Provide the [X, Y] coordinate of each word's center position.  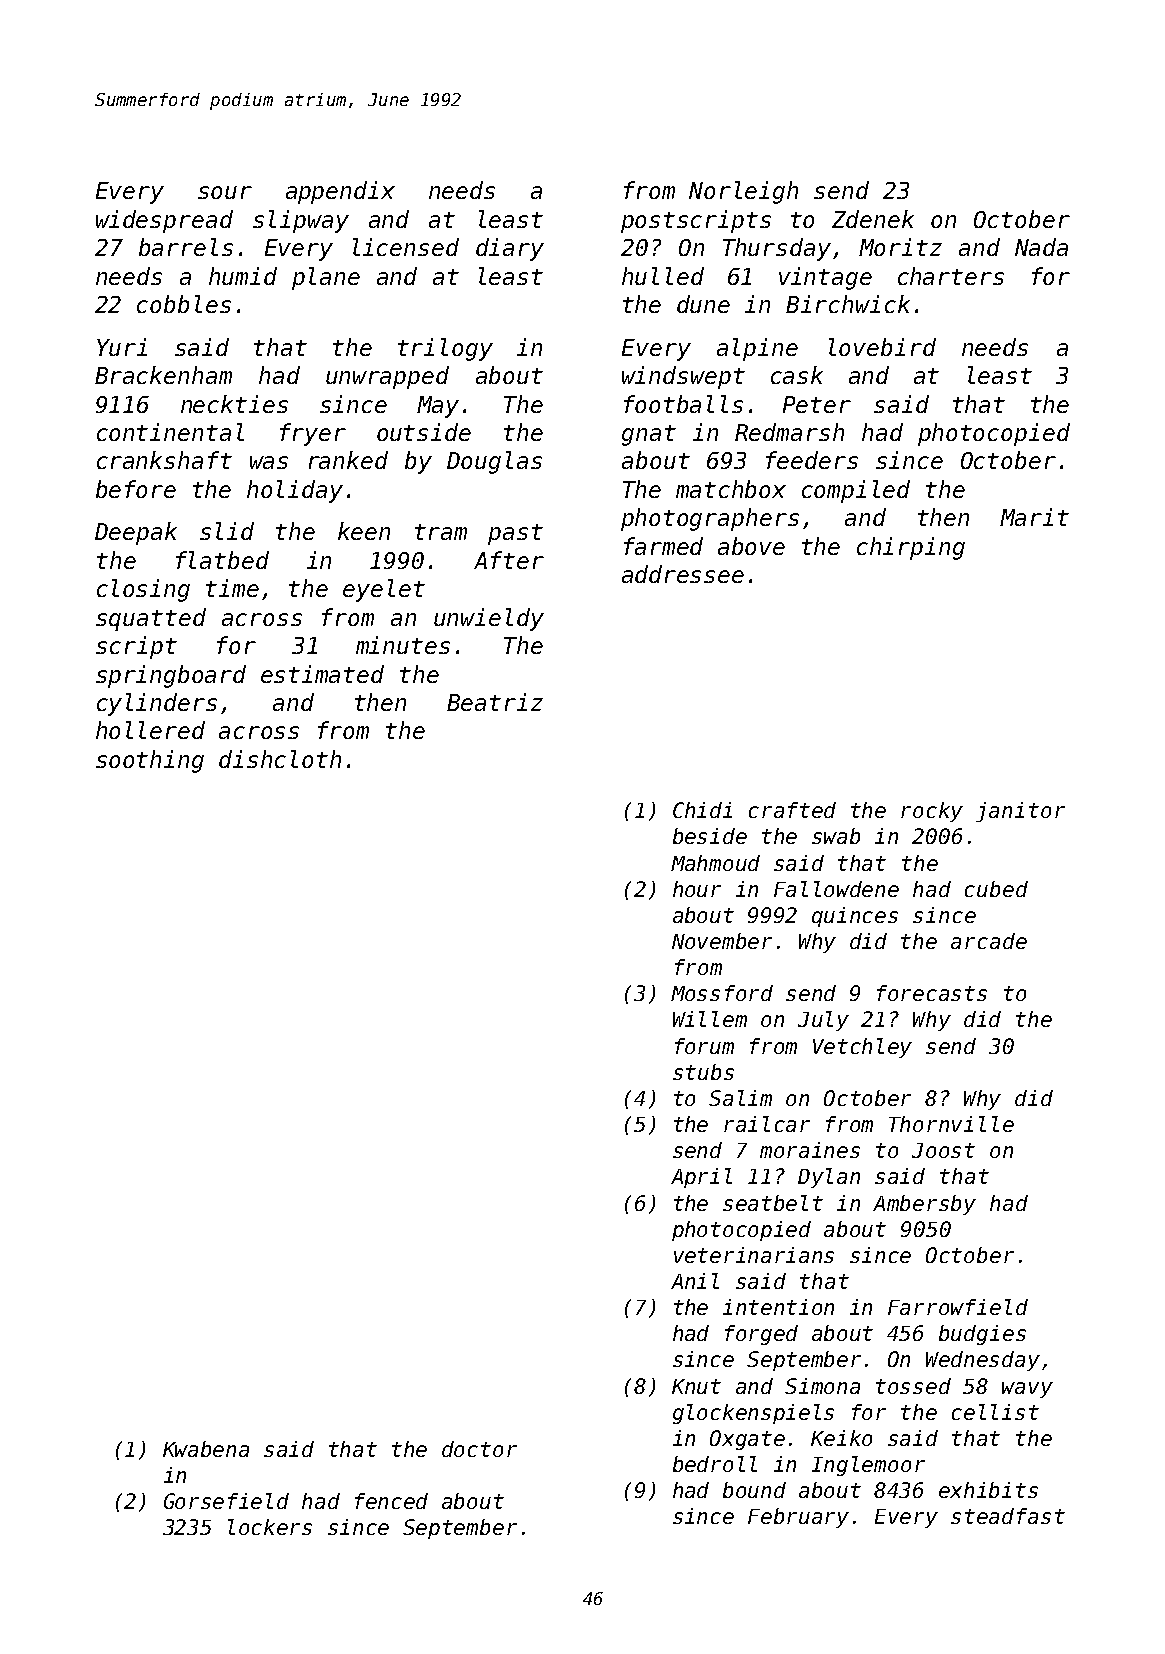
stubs [703, 1072]
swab [836, 836]
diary [510, 249]
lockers [270, 1527]
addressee [683, 574]
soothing [150, 761]
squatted [151, 619]
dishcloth [280, 759]
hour [697, 889]
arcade [989, 941]
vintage [825, 278]
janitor [1020, 812]
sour [225, 192]
